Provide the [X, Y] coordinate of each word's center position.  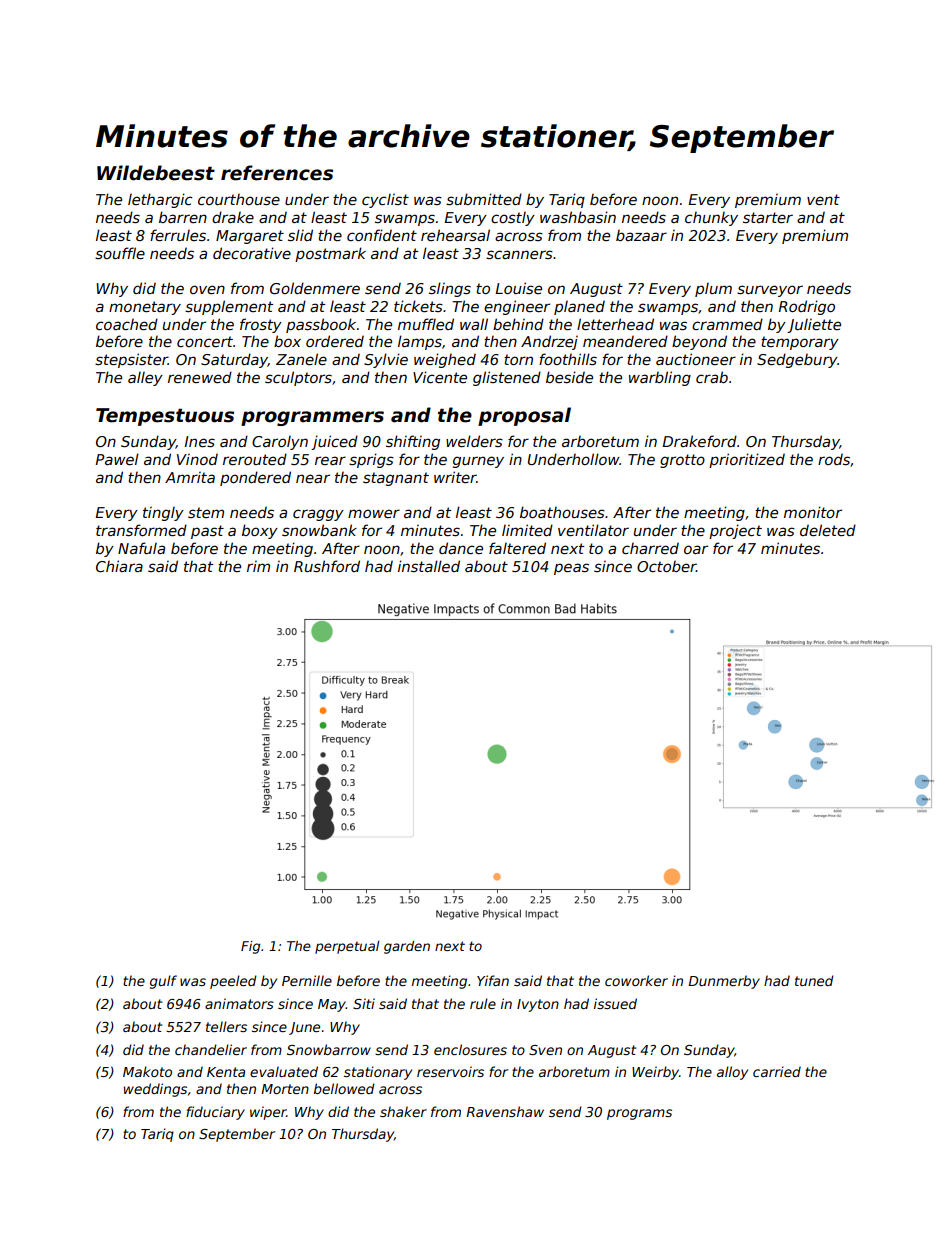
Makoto [147, 1071]
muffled [426, 324]
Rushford [327, 566]
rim [258, 566]
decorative [252, 253]
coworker [636, 980]
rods [834, 459]
